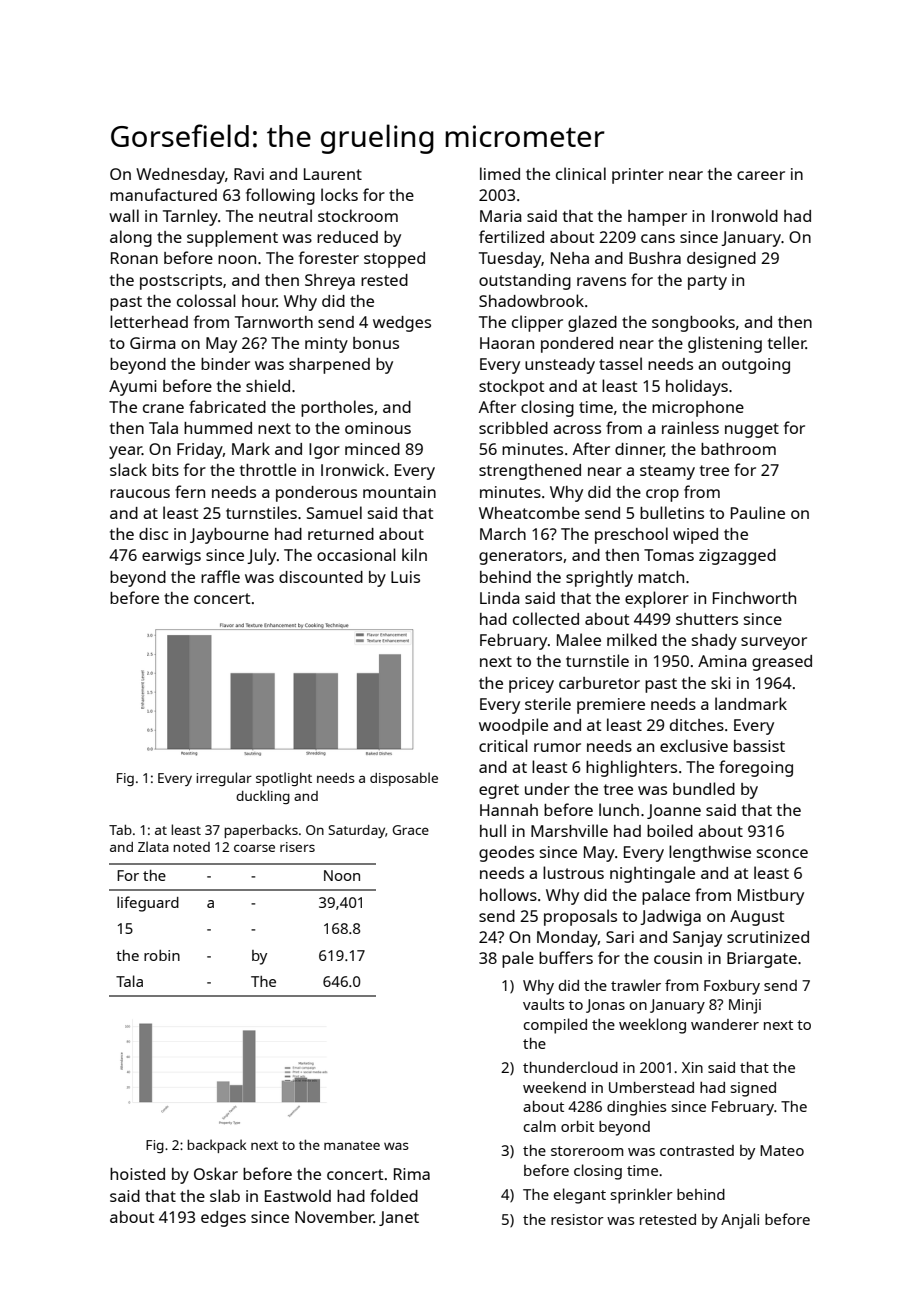 This document has height=1308, width=924. Describe the element at coordinates (652, 874) in the document. I see `nightingale` at that location.
